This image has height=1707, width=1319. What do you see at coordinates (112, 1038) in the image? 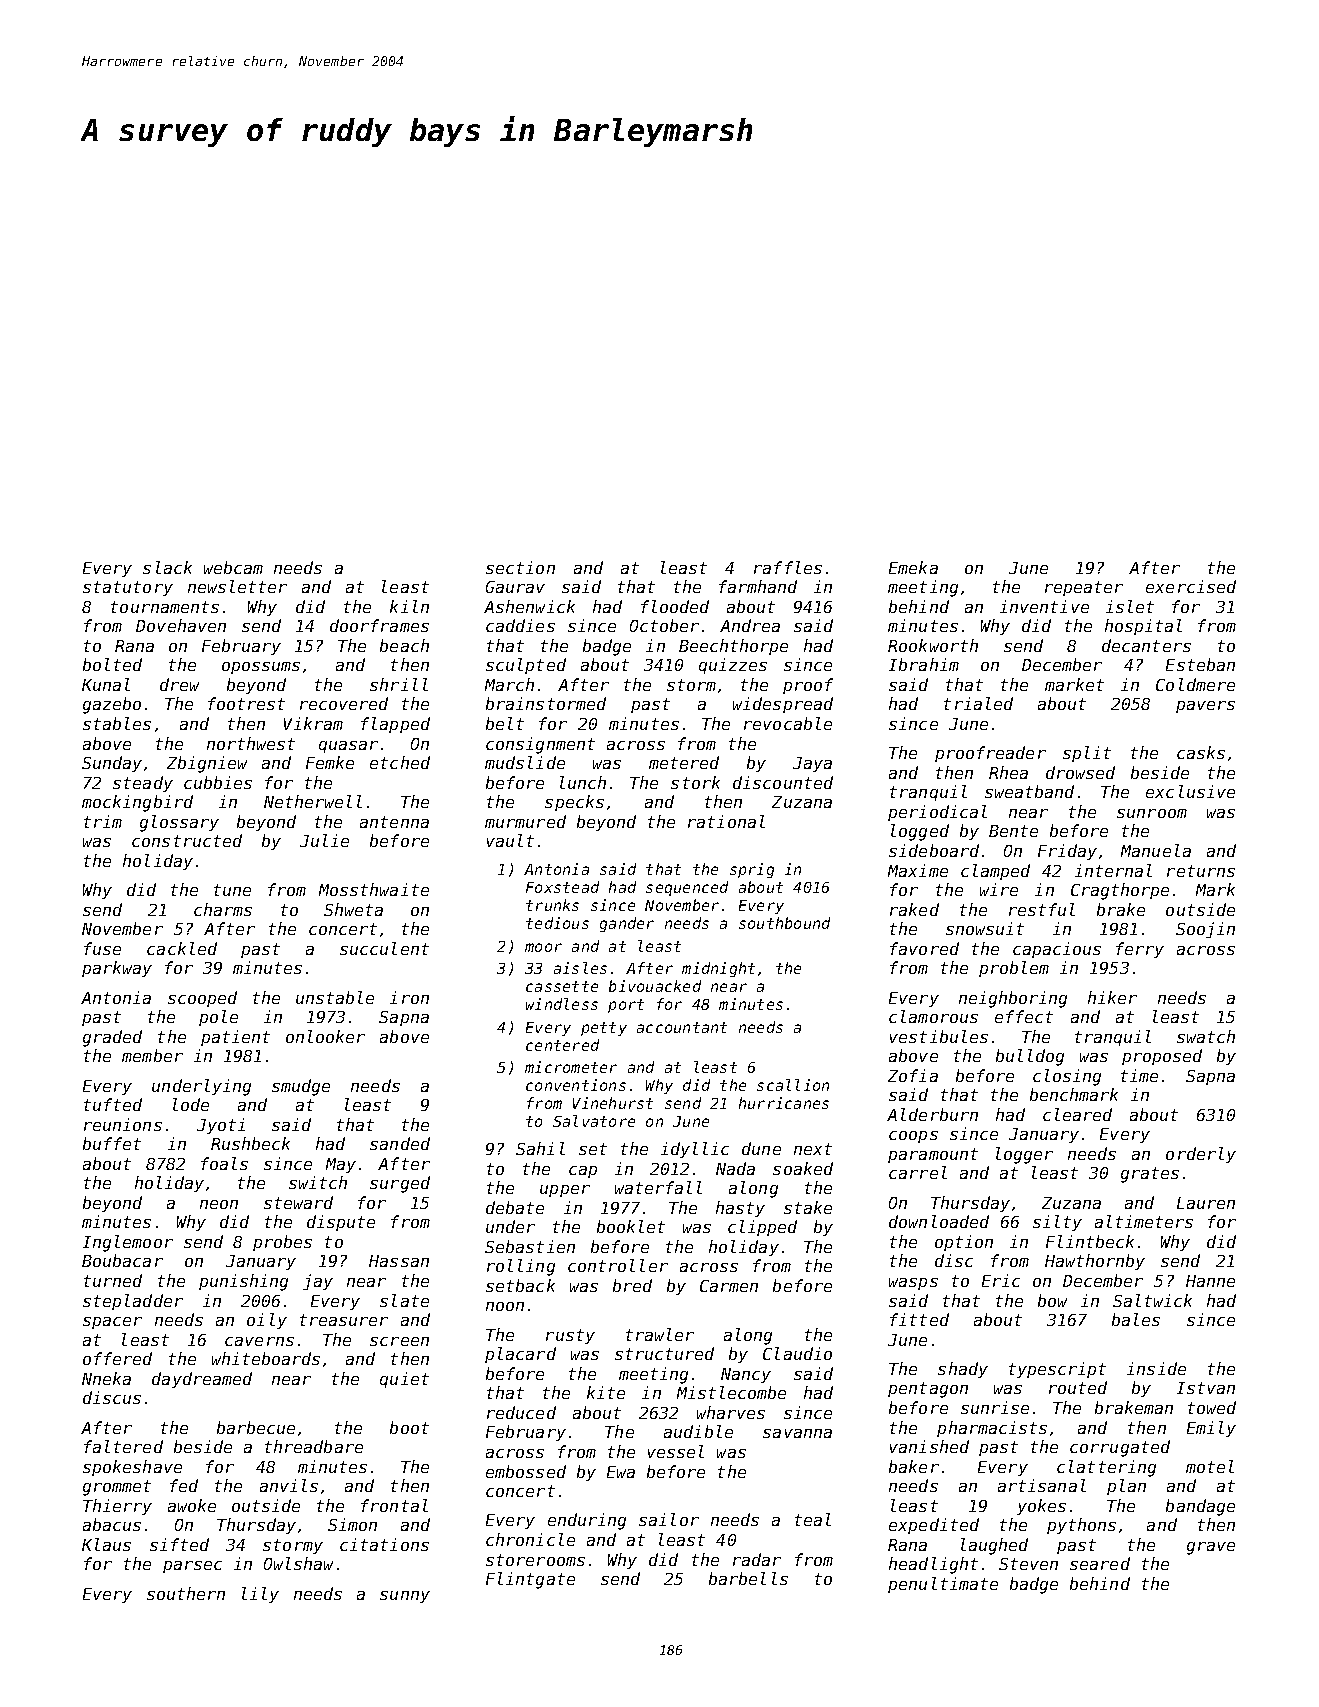
I see `graded` at bounding box center [112, 1038].
